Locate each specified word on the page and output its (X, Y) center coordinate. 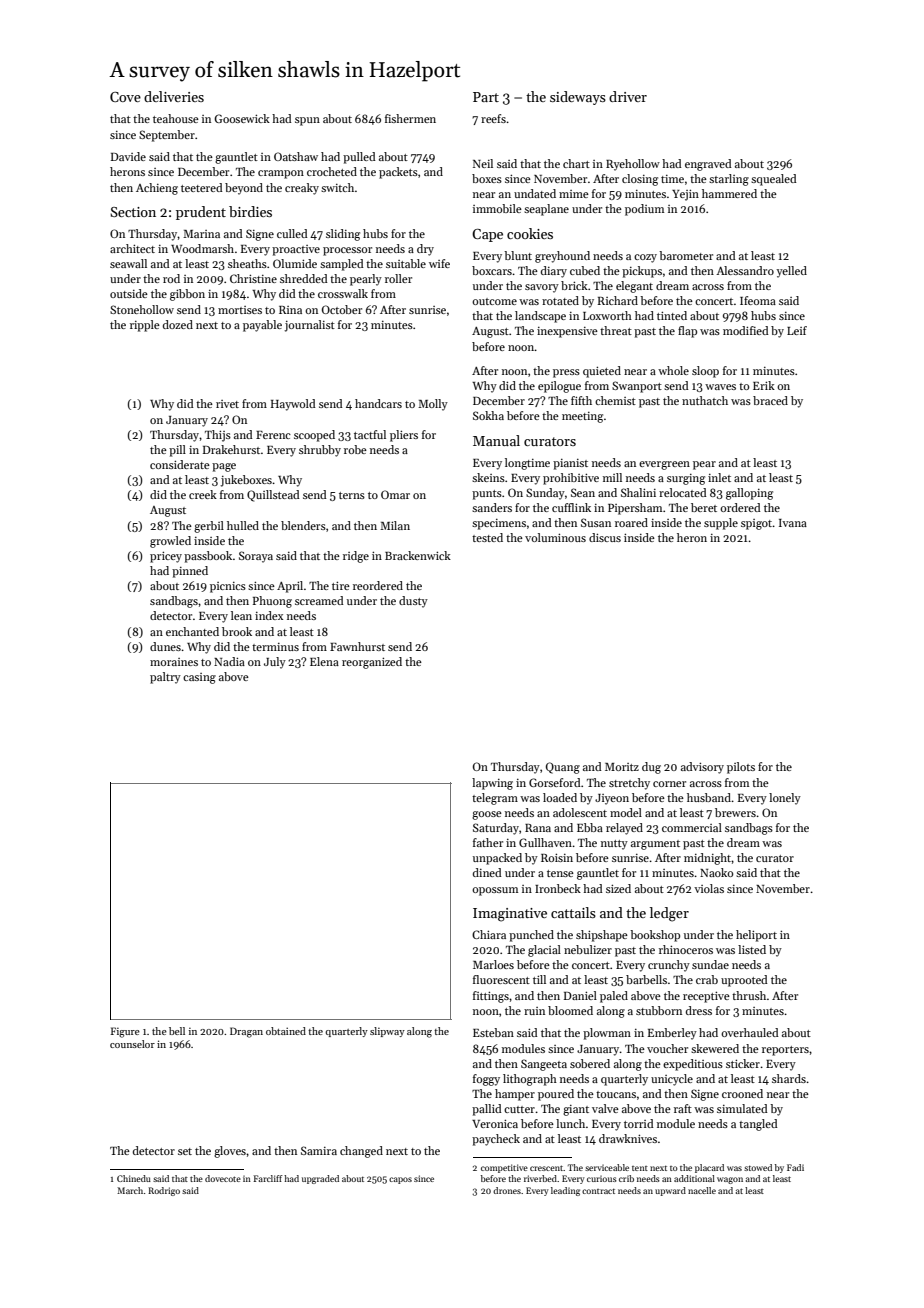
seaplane (546, 210)
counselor (132, 1044)
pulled (359, 158)
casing (199, 678)
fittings (491, 997)
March (130, 1190)
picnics (228, 587)
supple (721, 524)
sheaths (247, 263)
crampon (281, 174)
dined (487, 872)
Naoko (716, 872)
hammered (729, 193)
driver (628, 96)
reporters (785, 1051)
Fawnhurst (357, 646)
